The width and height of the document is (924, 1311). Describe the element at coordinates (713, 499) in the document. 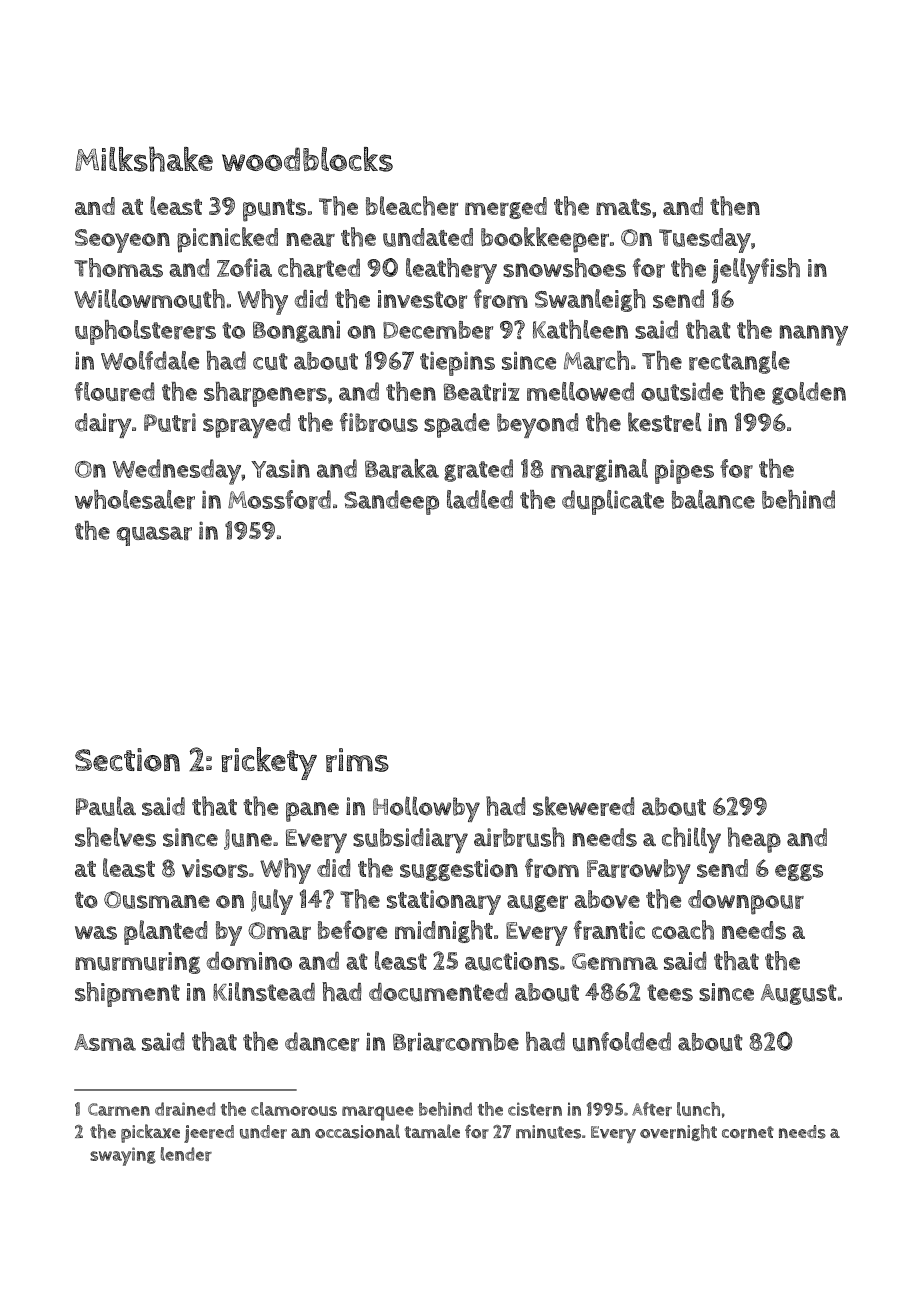

I see `balance` at that location.
